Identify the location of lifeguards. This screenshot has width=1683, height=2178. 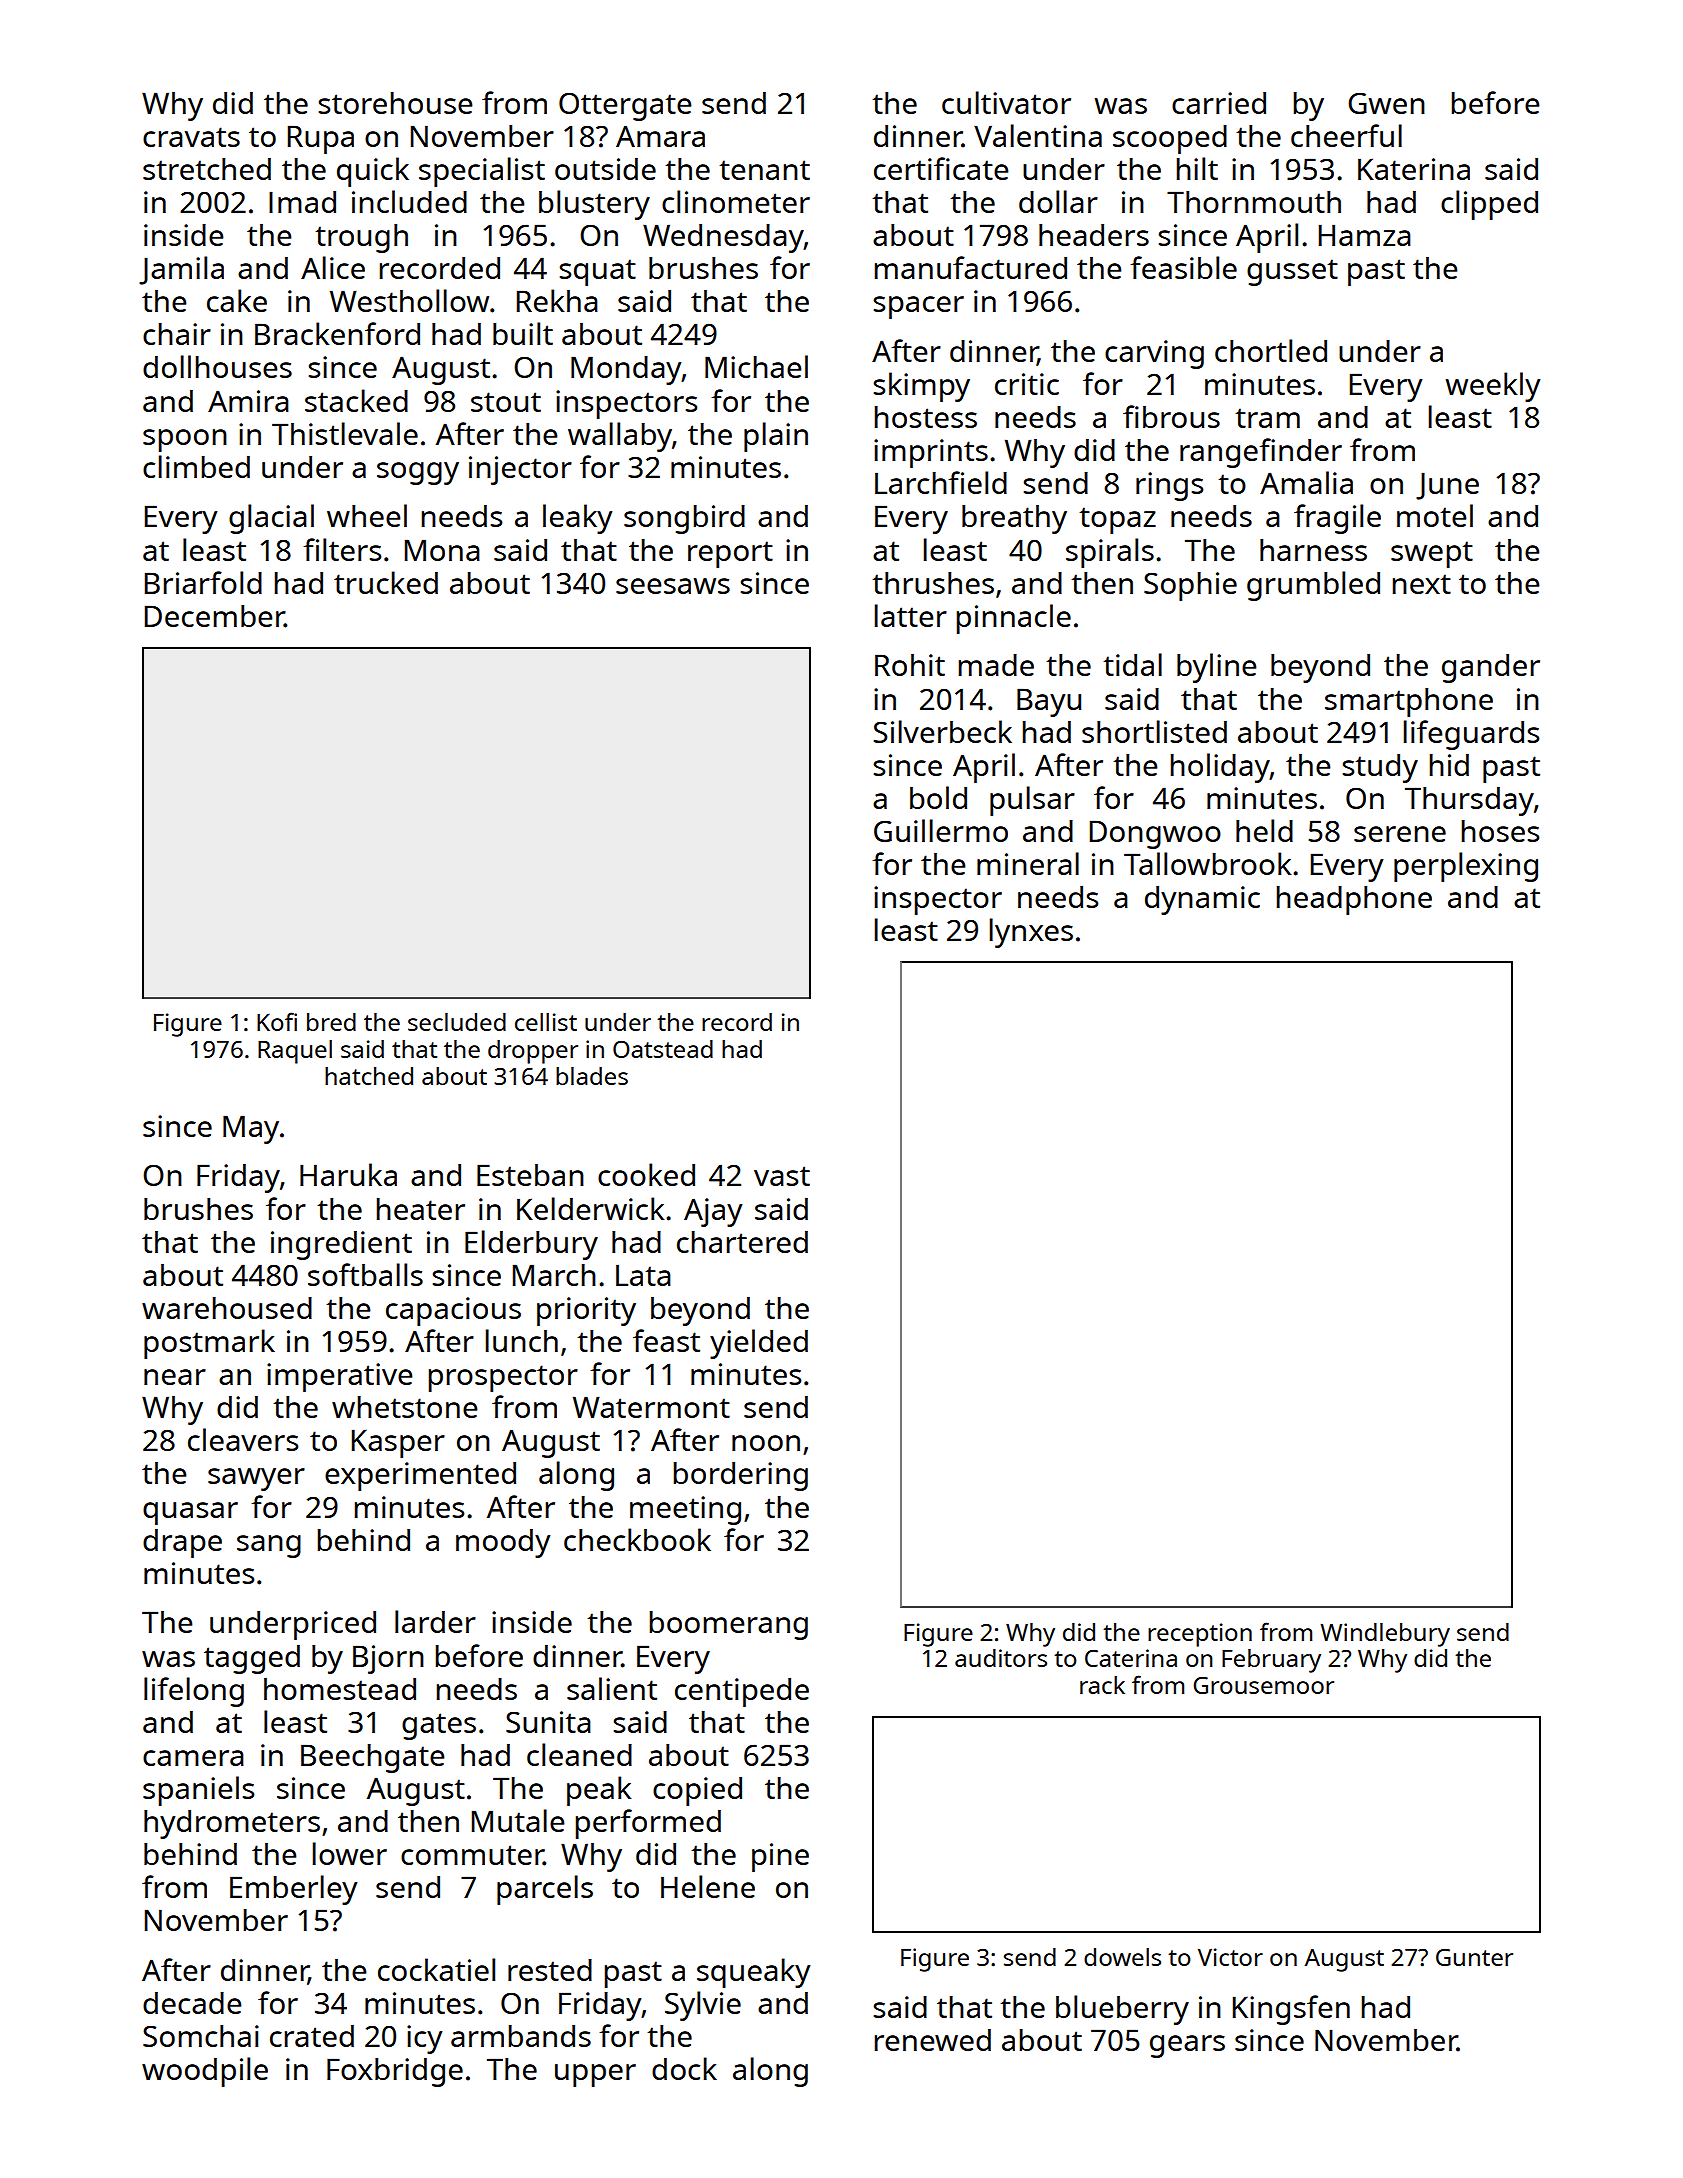
(1471, 735).
